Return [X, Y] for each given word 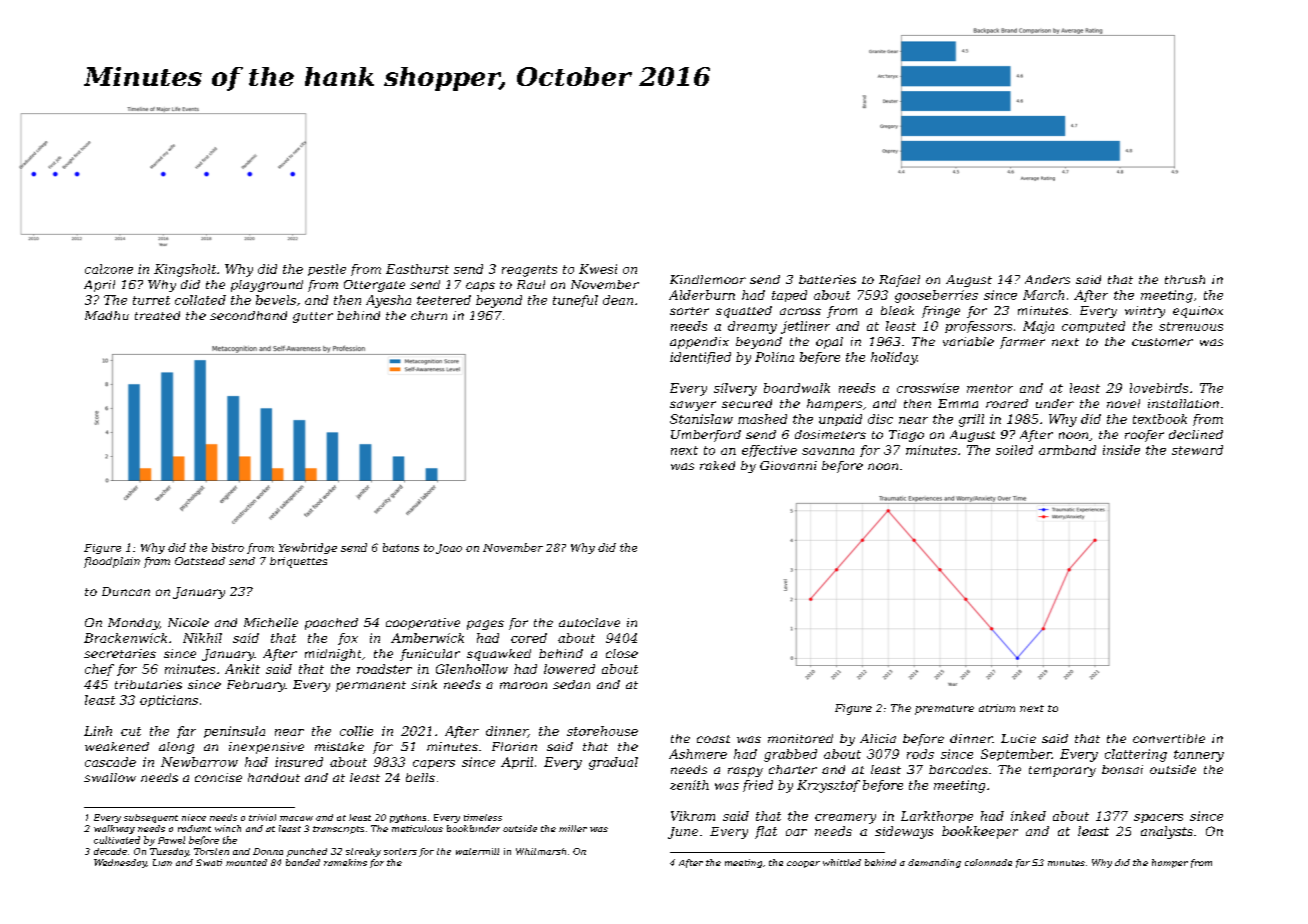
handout [274, 777]
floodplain [112, 562]
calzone [109, 269]
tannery [1199, 756]
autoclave [589, 622]
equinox [1198, 312]
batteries [827, 279]
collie [356, 731]
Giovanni [788, 465]
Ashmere [698, 754]
